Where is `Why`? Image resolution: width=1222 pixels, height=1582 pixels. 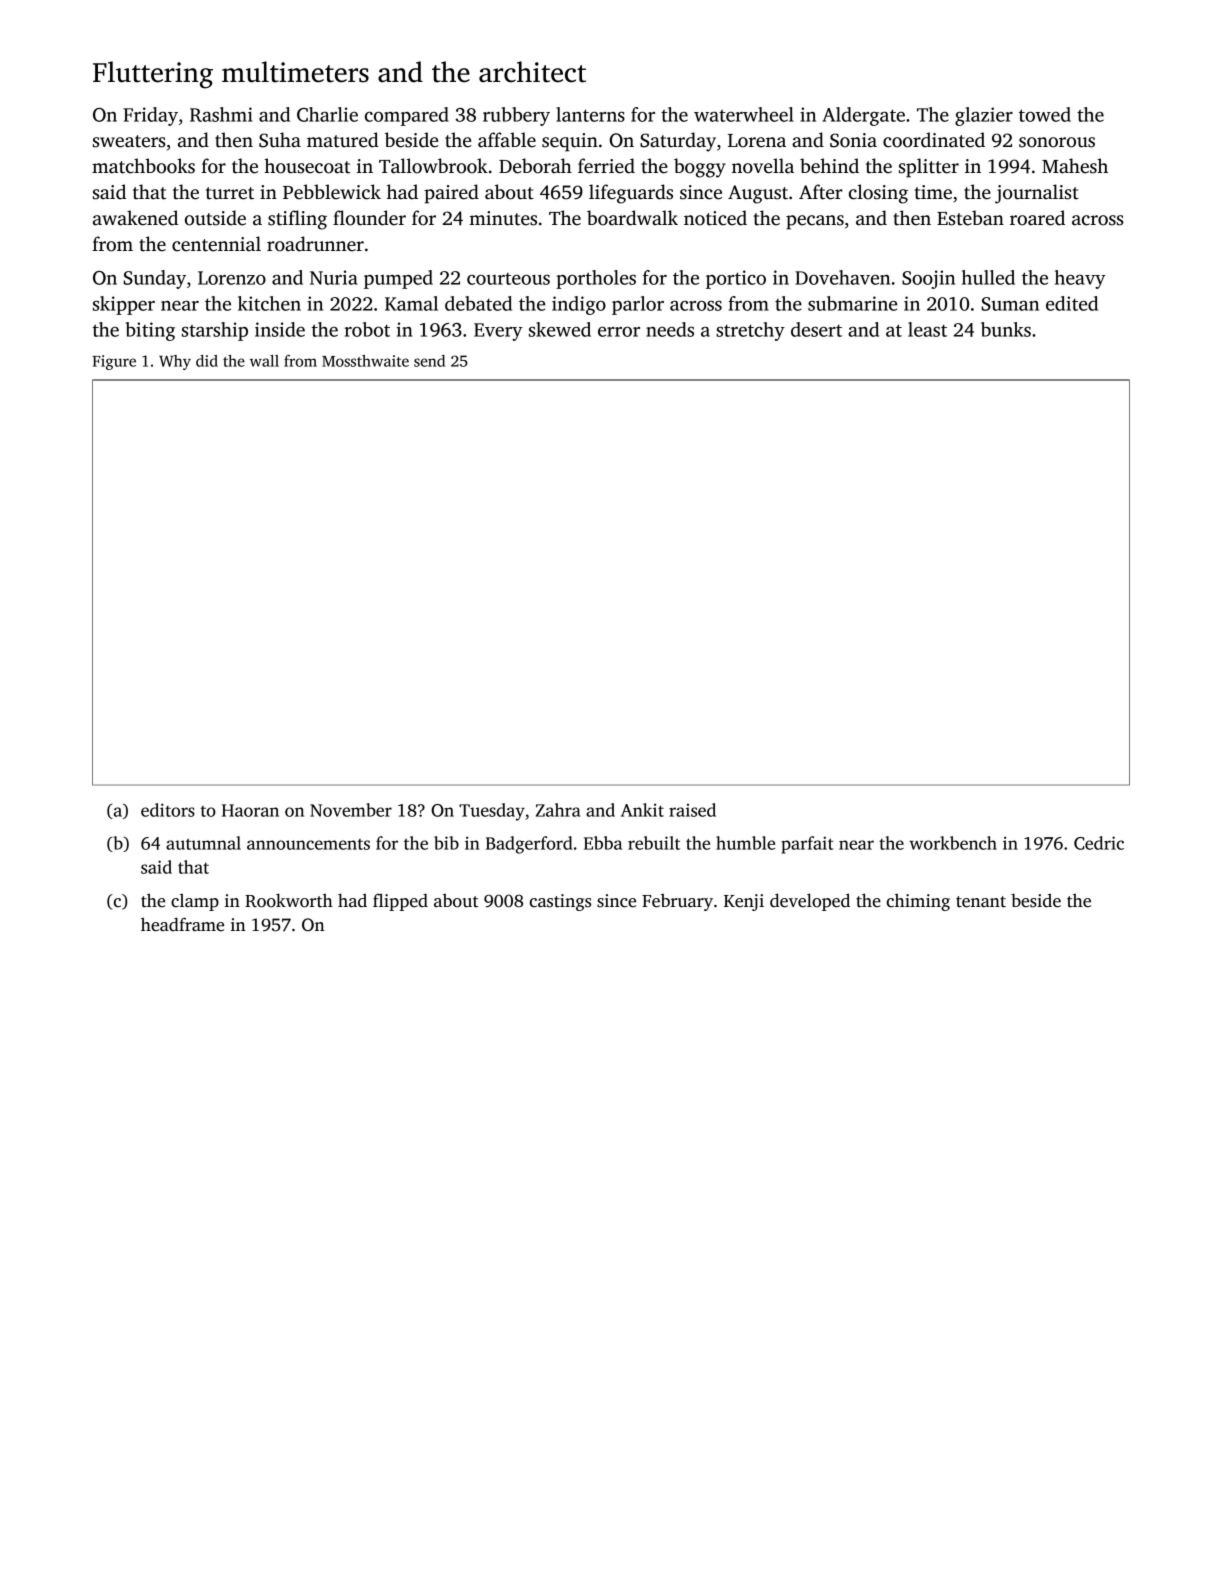
Why is located at coordinates (175, 362).
